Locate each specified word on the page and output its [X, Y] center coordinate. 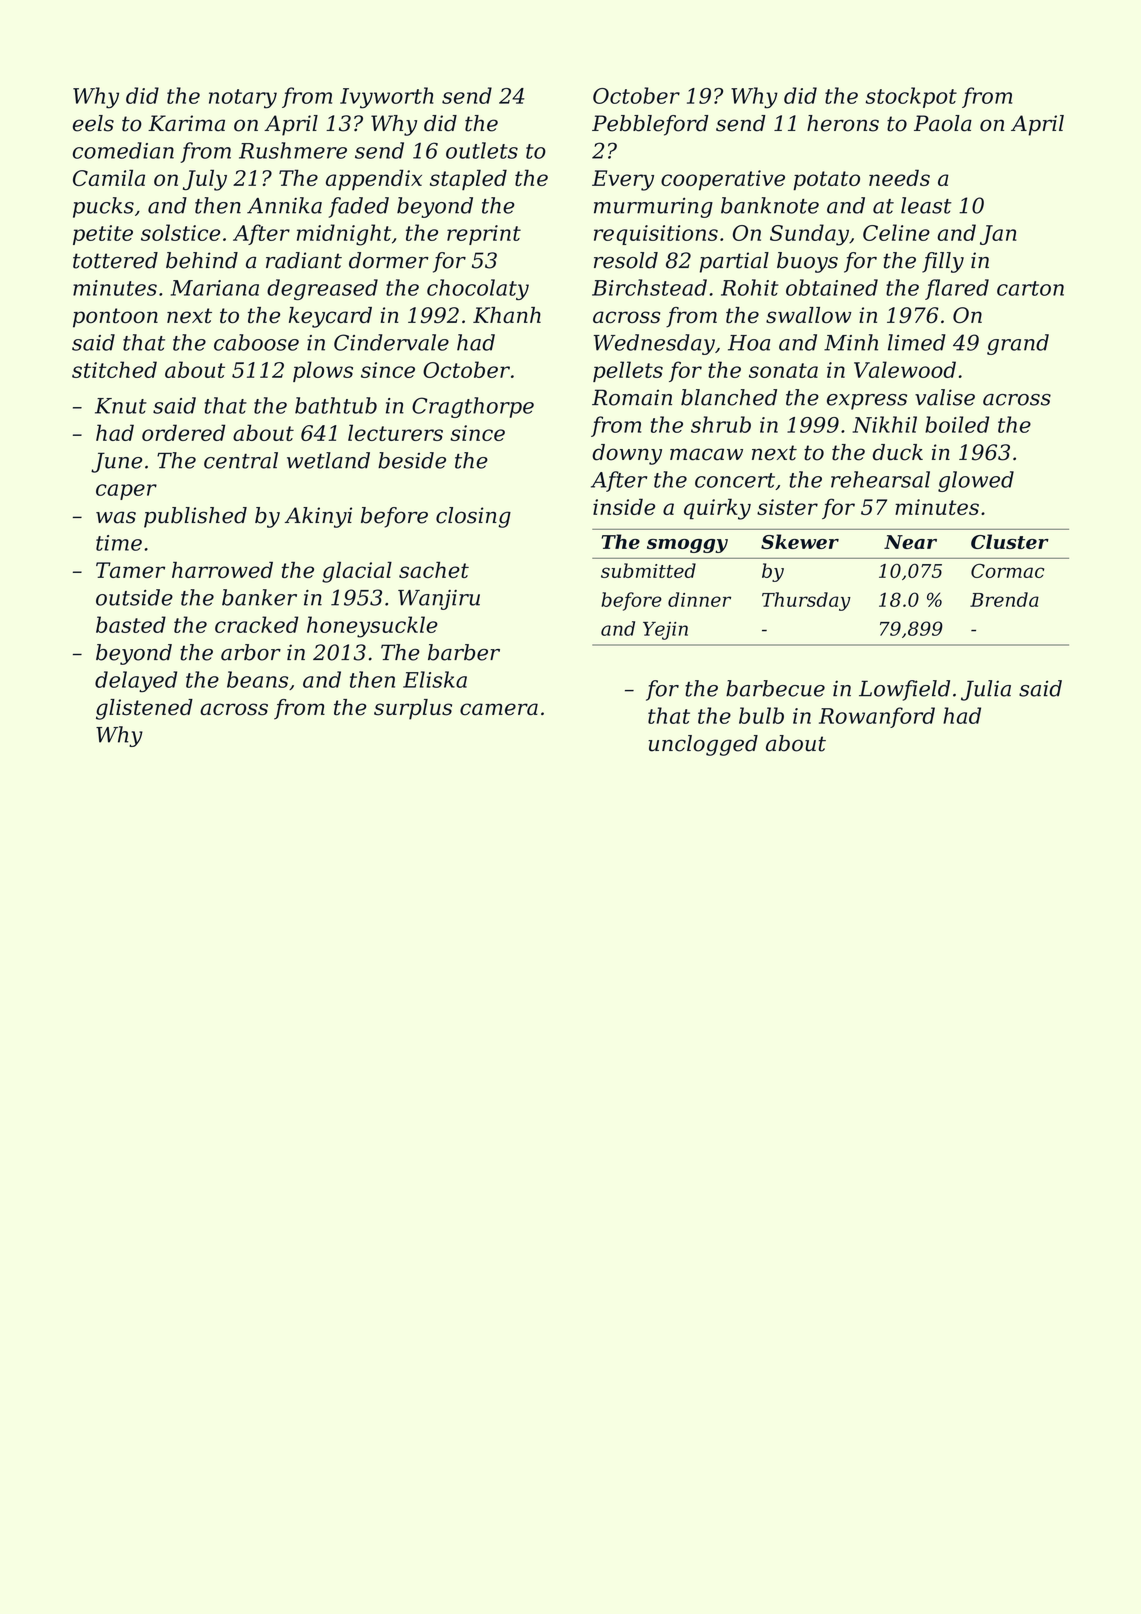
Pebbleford [650, 125]
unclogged [703, 745]
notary [243, 99]
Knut [121, 406]
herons [843, 123]
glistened [144, 709]
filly [943, 262]
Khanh [507, 315]
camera [499, 709]
